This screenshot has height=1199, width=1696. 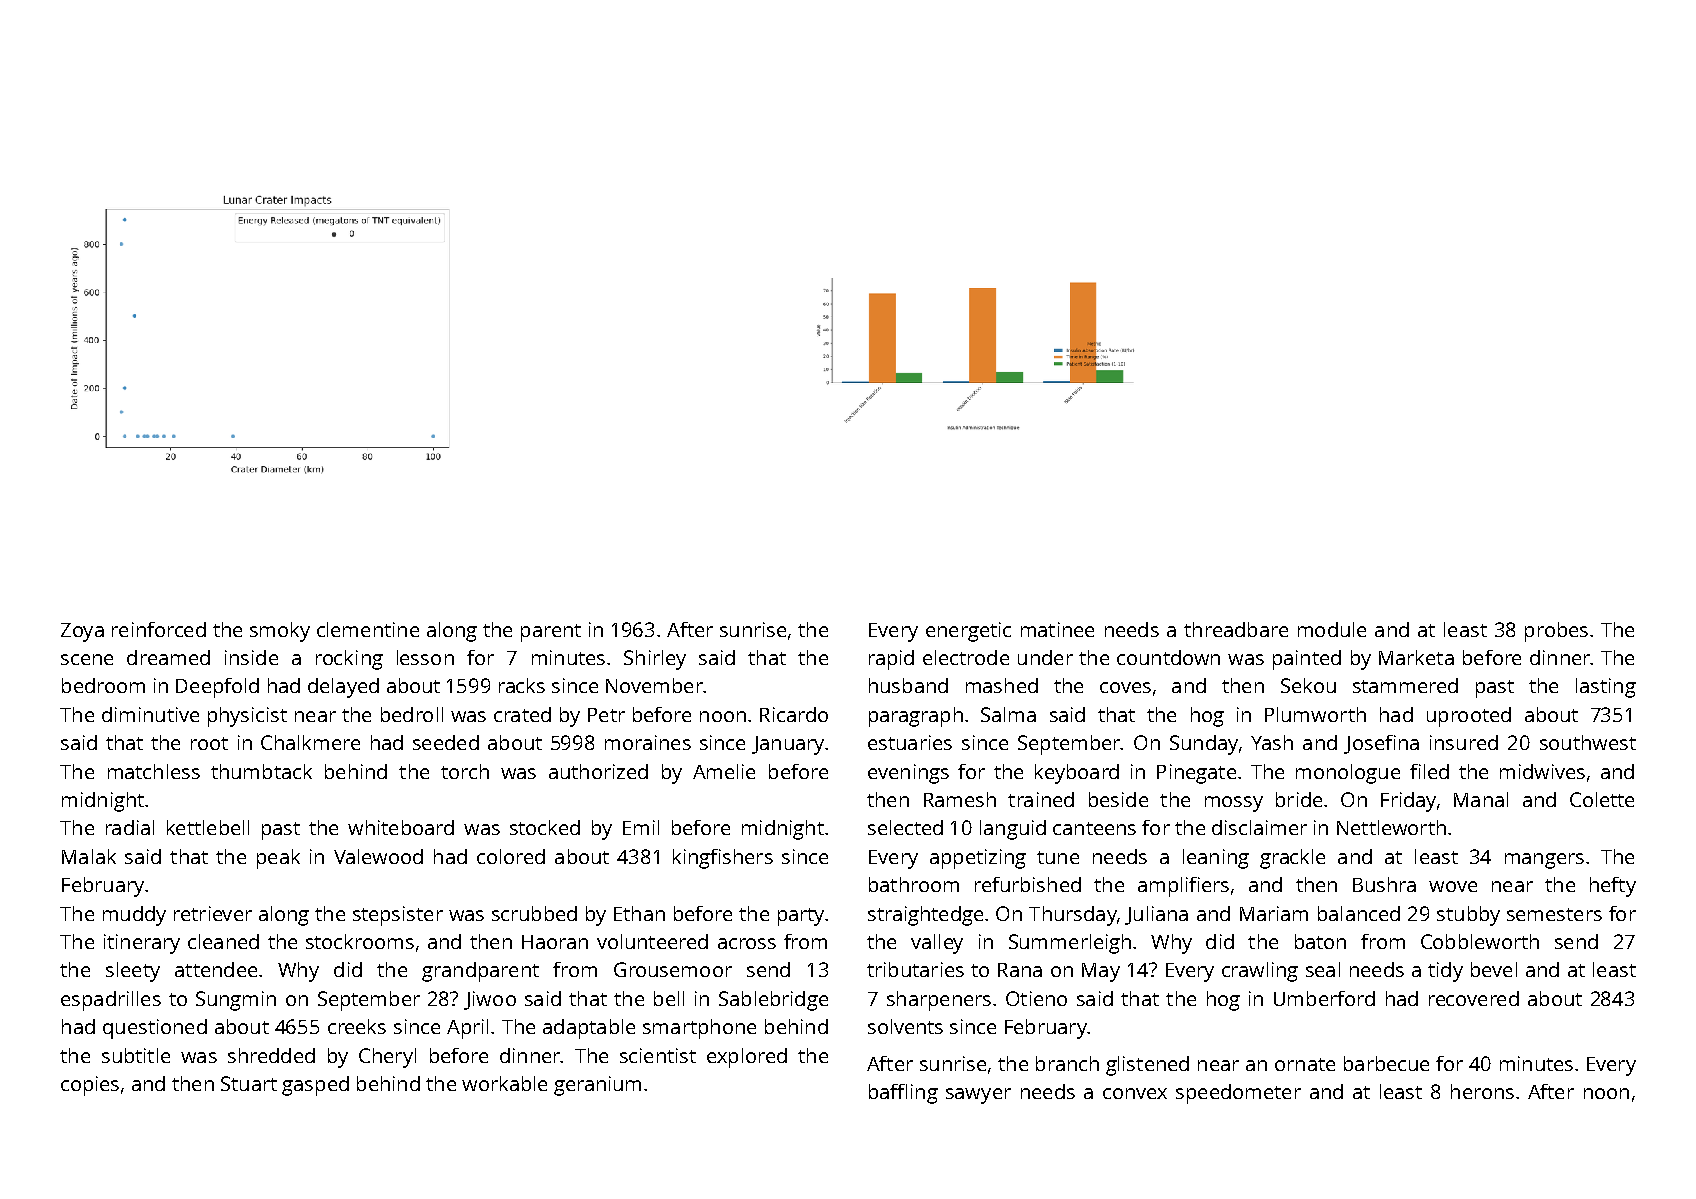 I want to click on Juliana, so click(x=1156, y=915).
